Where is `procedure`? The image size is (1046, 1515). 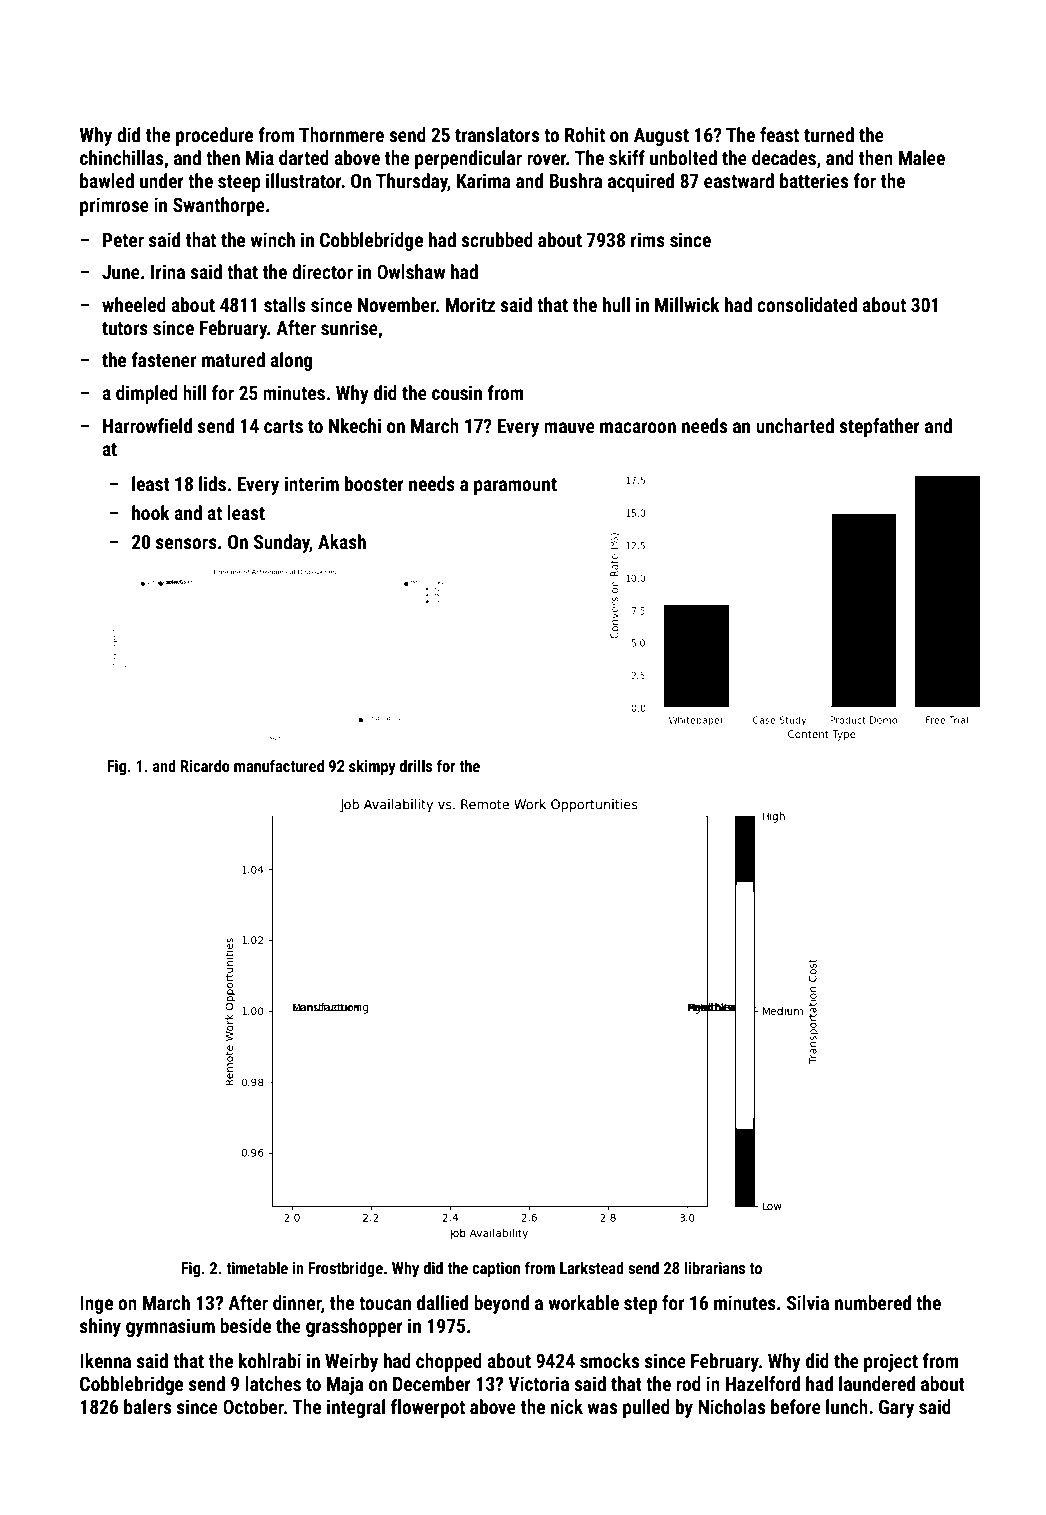
procedure is located at coordinates (214, 136).
